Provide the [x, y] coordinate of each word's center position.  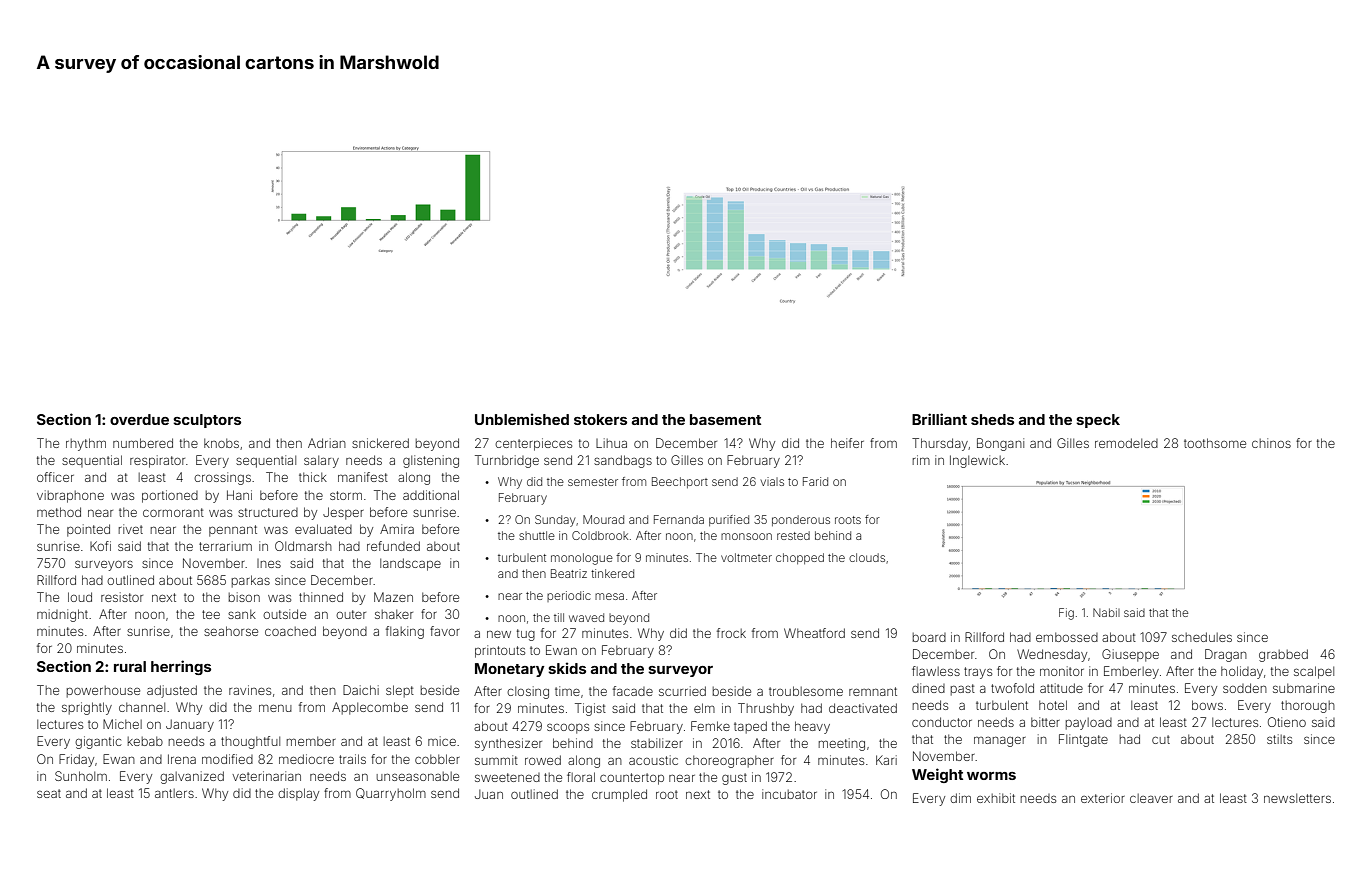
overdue [139, 419]
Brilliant [939, 419]
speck [1098, 421]
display [298, 794]
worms [991, 776]
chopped [800, 558]
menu [275, 708]
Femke [710, 726]
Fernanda [679, 519]
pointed [88, 530]
